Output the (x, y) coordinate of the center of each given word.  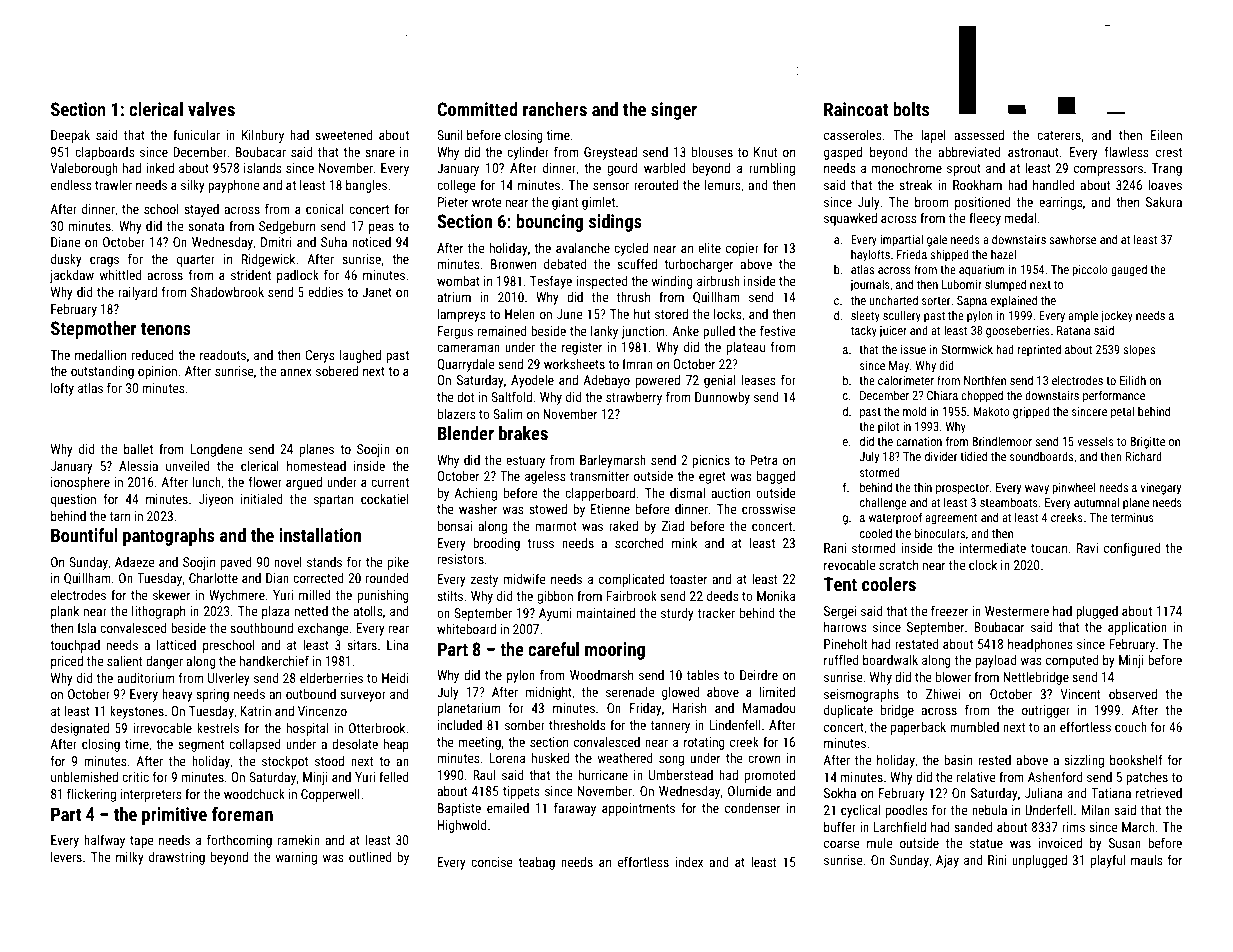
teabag (536, 863)
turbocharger (698, 265)
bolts (911, 109)
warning (296, 858)
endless (71, 185)
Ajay (947, 861)
